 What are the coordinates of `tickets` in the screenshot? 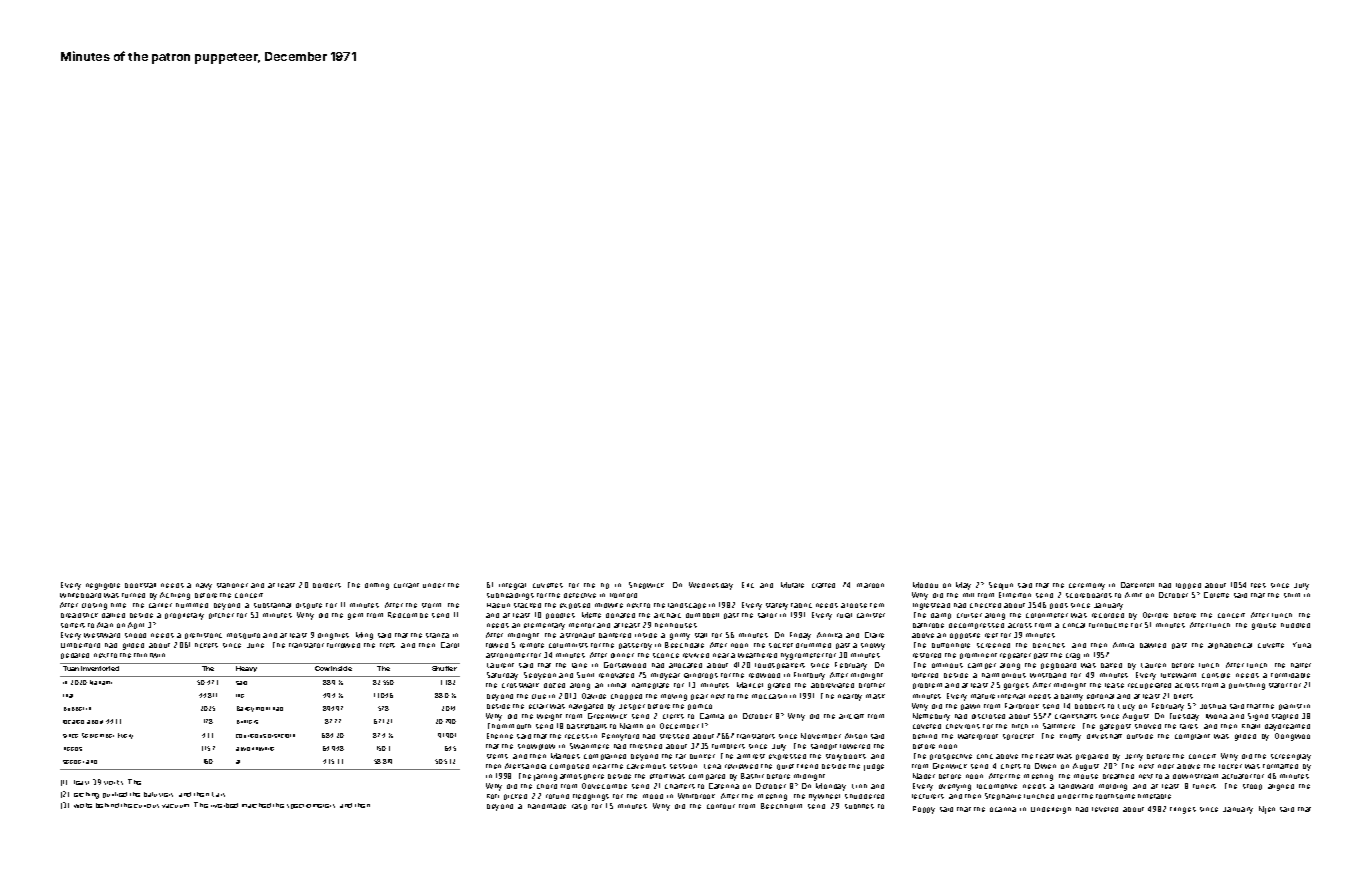 It's located at (206, 645).
